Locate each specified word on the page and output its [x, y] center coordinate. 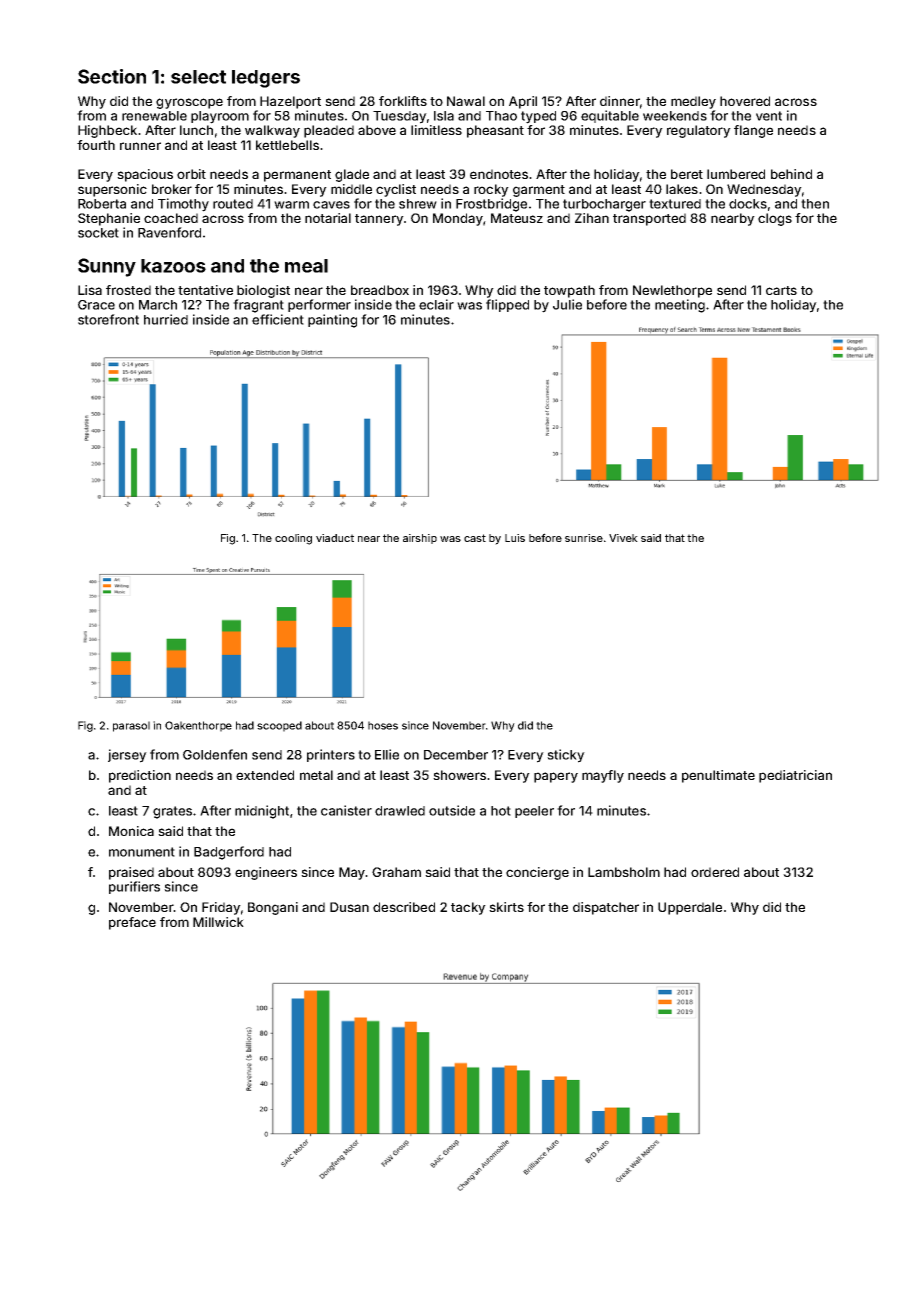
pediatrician [795, 776]
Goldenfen [215, 754]
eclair [436, 304]
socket [98, 233]
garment [539, 191]
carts [781, 290]
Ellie [387, 754]
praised [131, 873]
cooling [293, 539]
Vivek [623, 538]
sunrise [584, 538]
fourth [96, 145]
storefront [108, 319]
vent [769, 116]
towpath [569, 291]
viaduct [335, 538]
